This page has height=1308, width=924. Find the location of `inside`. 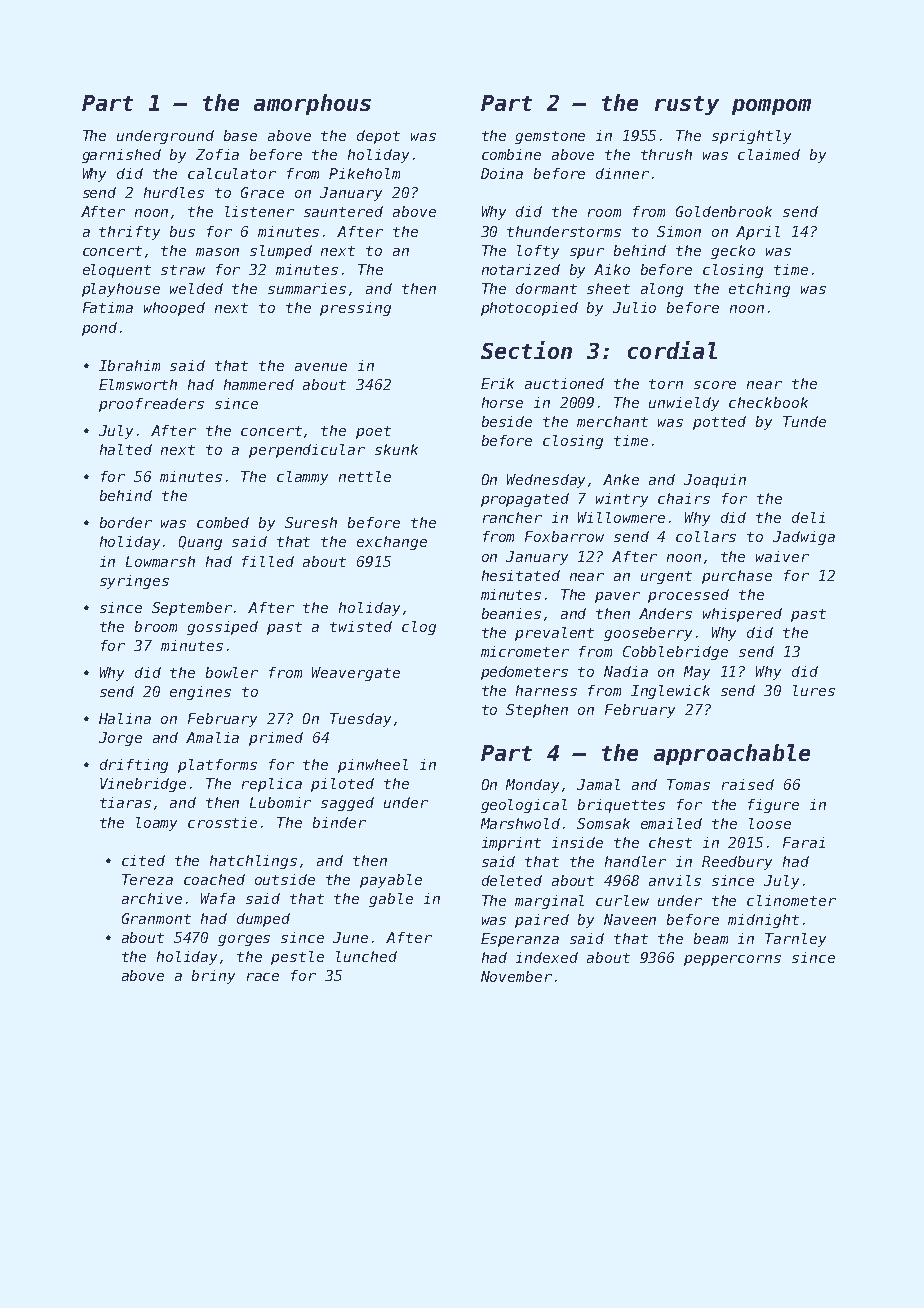

inside is located at coordinates (577, 842).
